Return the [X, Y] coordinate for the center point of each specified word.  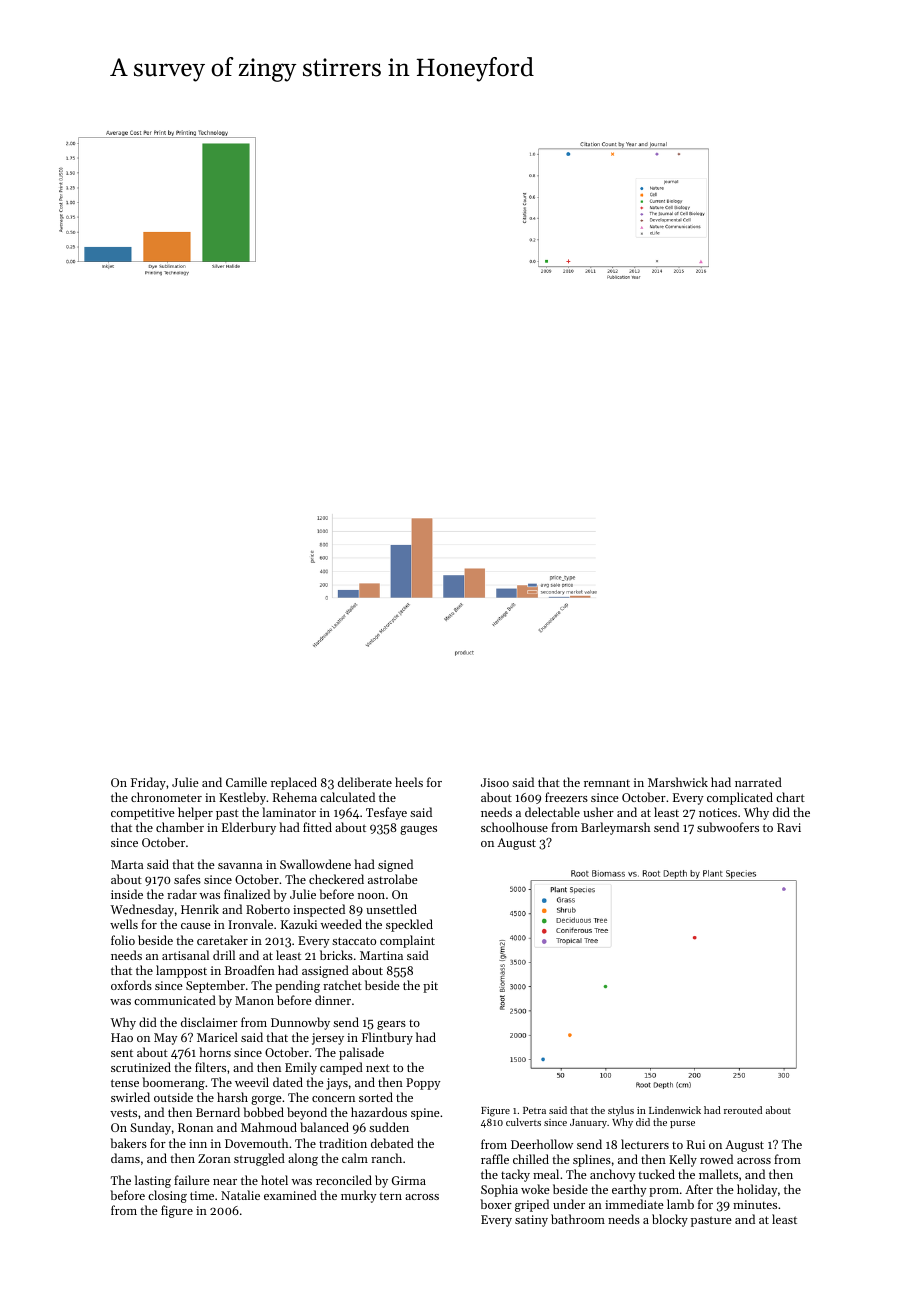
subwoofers [728, 827]
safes [187, 879]
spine [425, 1114]
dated [288, 1082]
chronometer [166, 797]
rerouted [743, 1110]
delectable [552, 812]
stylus [621, 1111]
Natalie [240, 1195]
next [378, 1068]
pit [430, 987]
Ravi [789, 827]
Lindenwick [675, 1110]
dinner [333, 1000]
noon [371, 896]
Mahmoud [269, 1127]
